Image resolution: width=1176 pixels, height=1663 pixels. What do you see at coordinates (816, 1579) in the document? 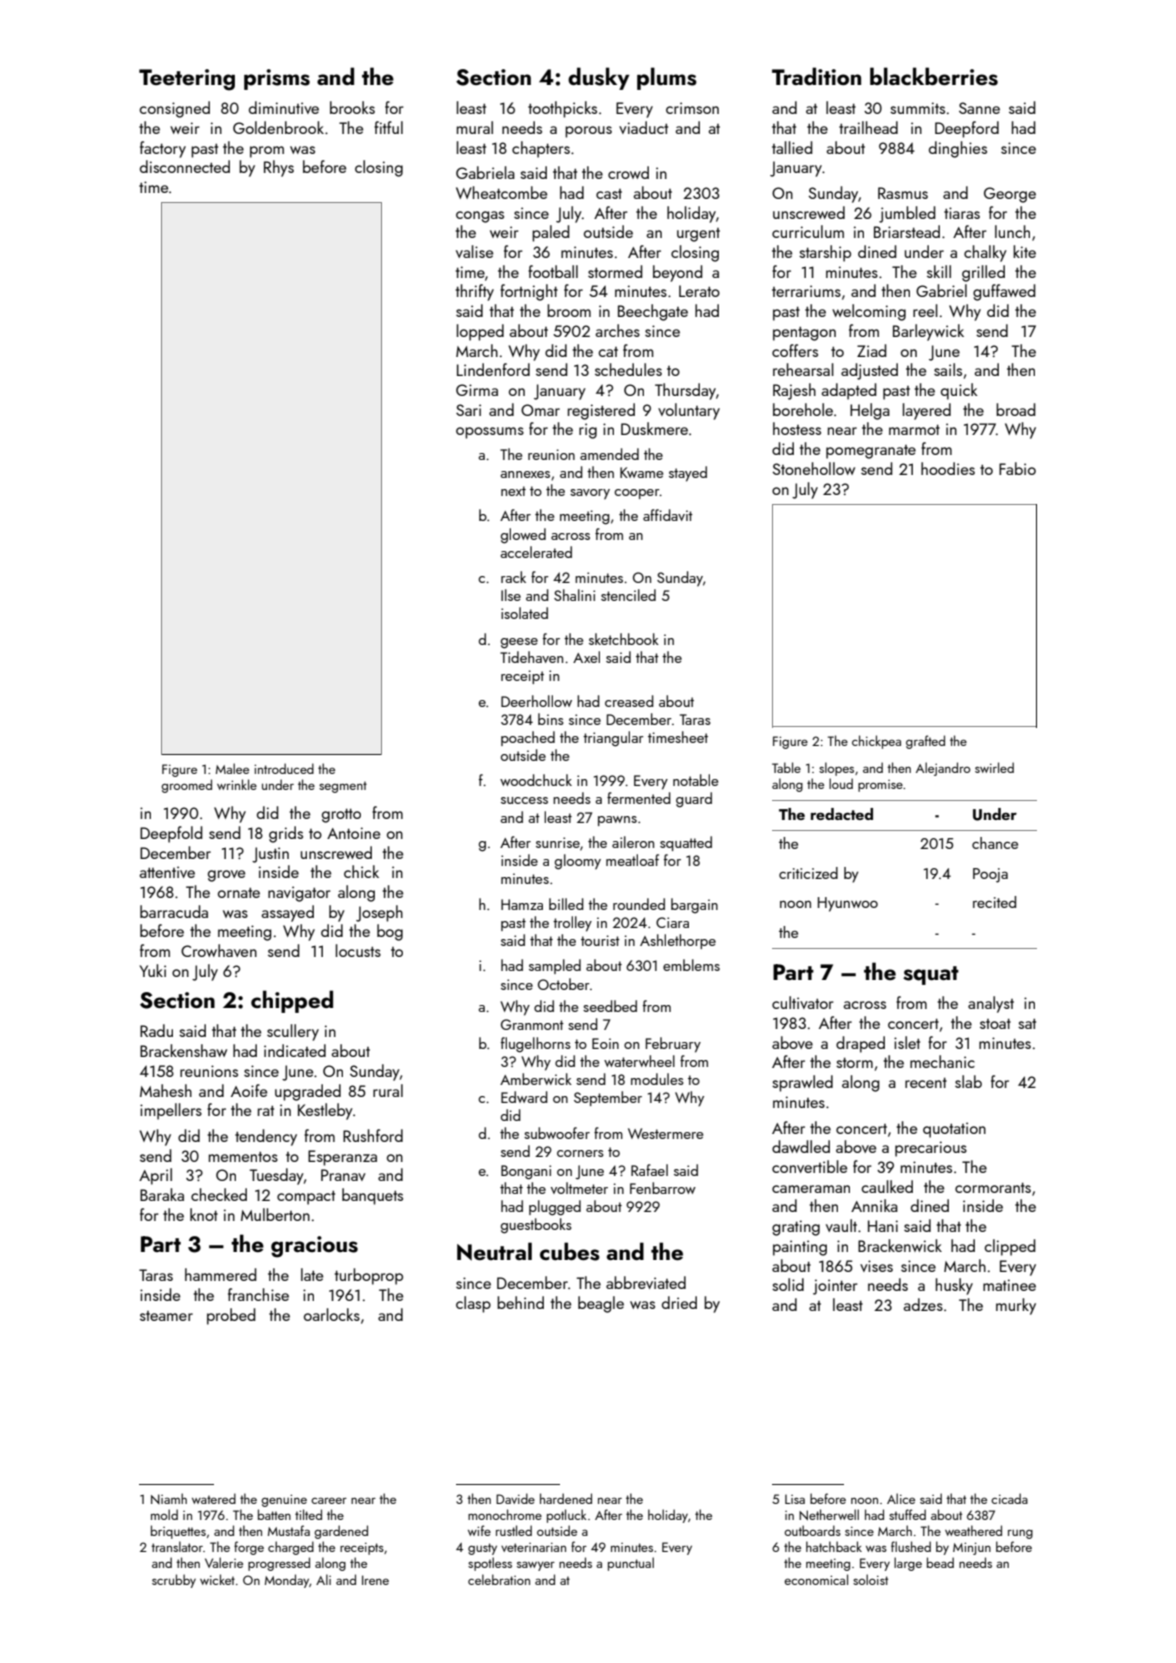
I see `economical` at bounding box center [816, 1579].
